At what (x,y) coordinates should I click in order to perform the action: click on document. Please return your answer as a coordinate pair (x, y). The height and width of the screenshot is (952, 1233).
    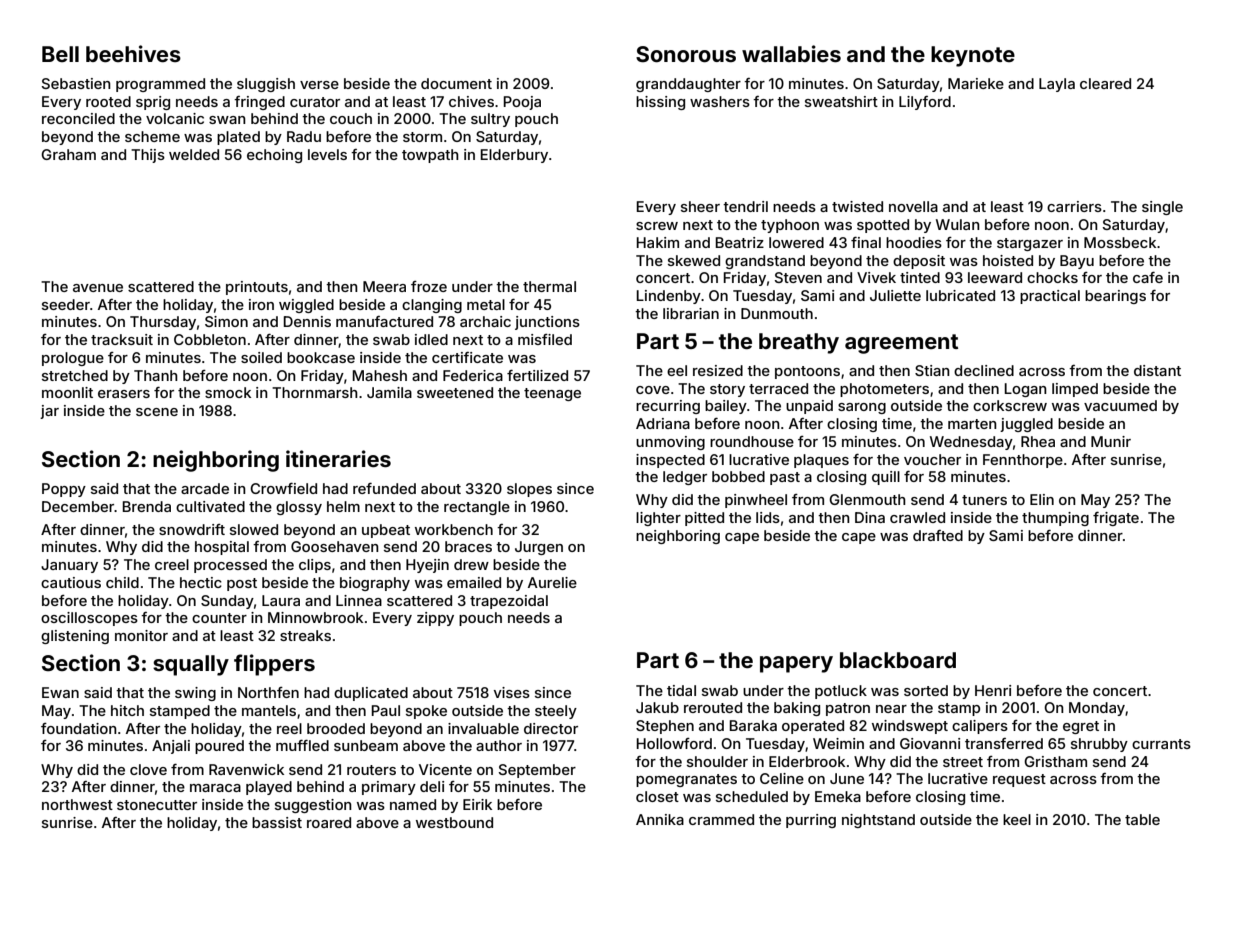
    Looking at the image, I should click on (456, 83).
